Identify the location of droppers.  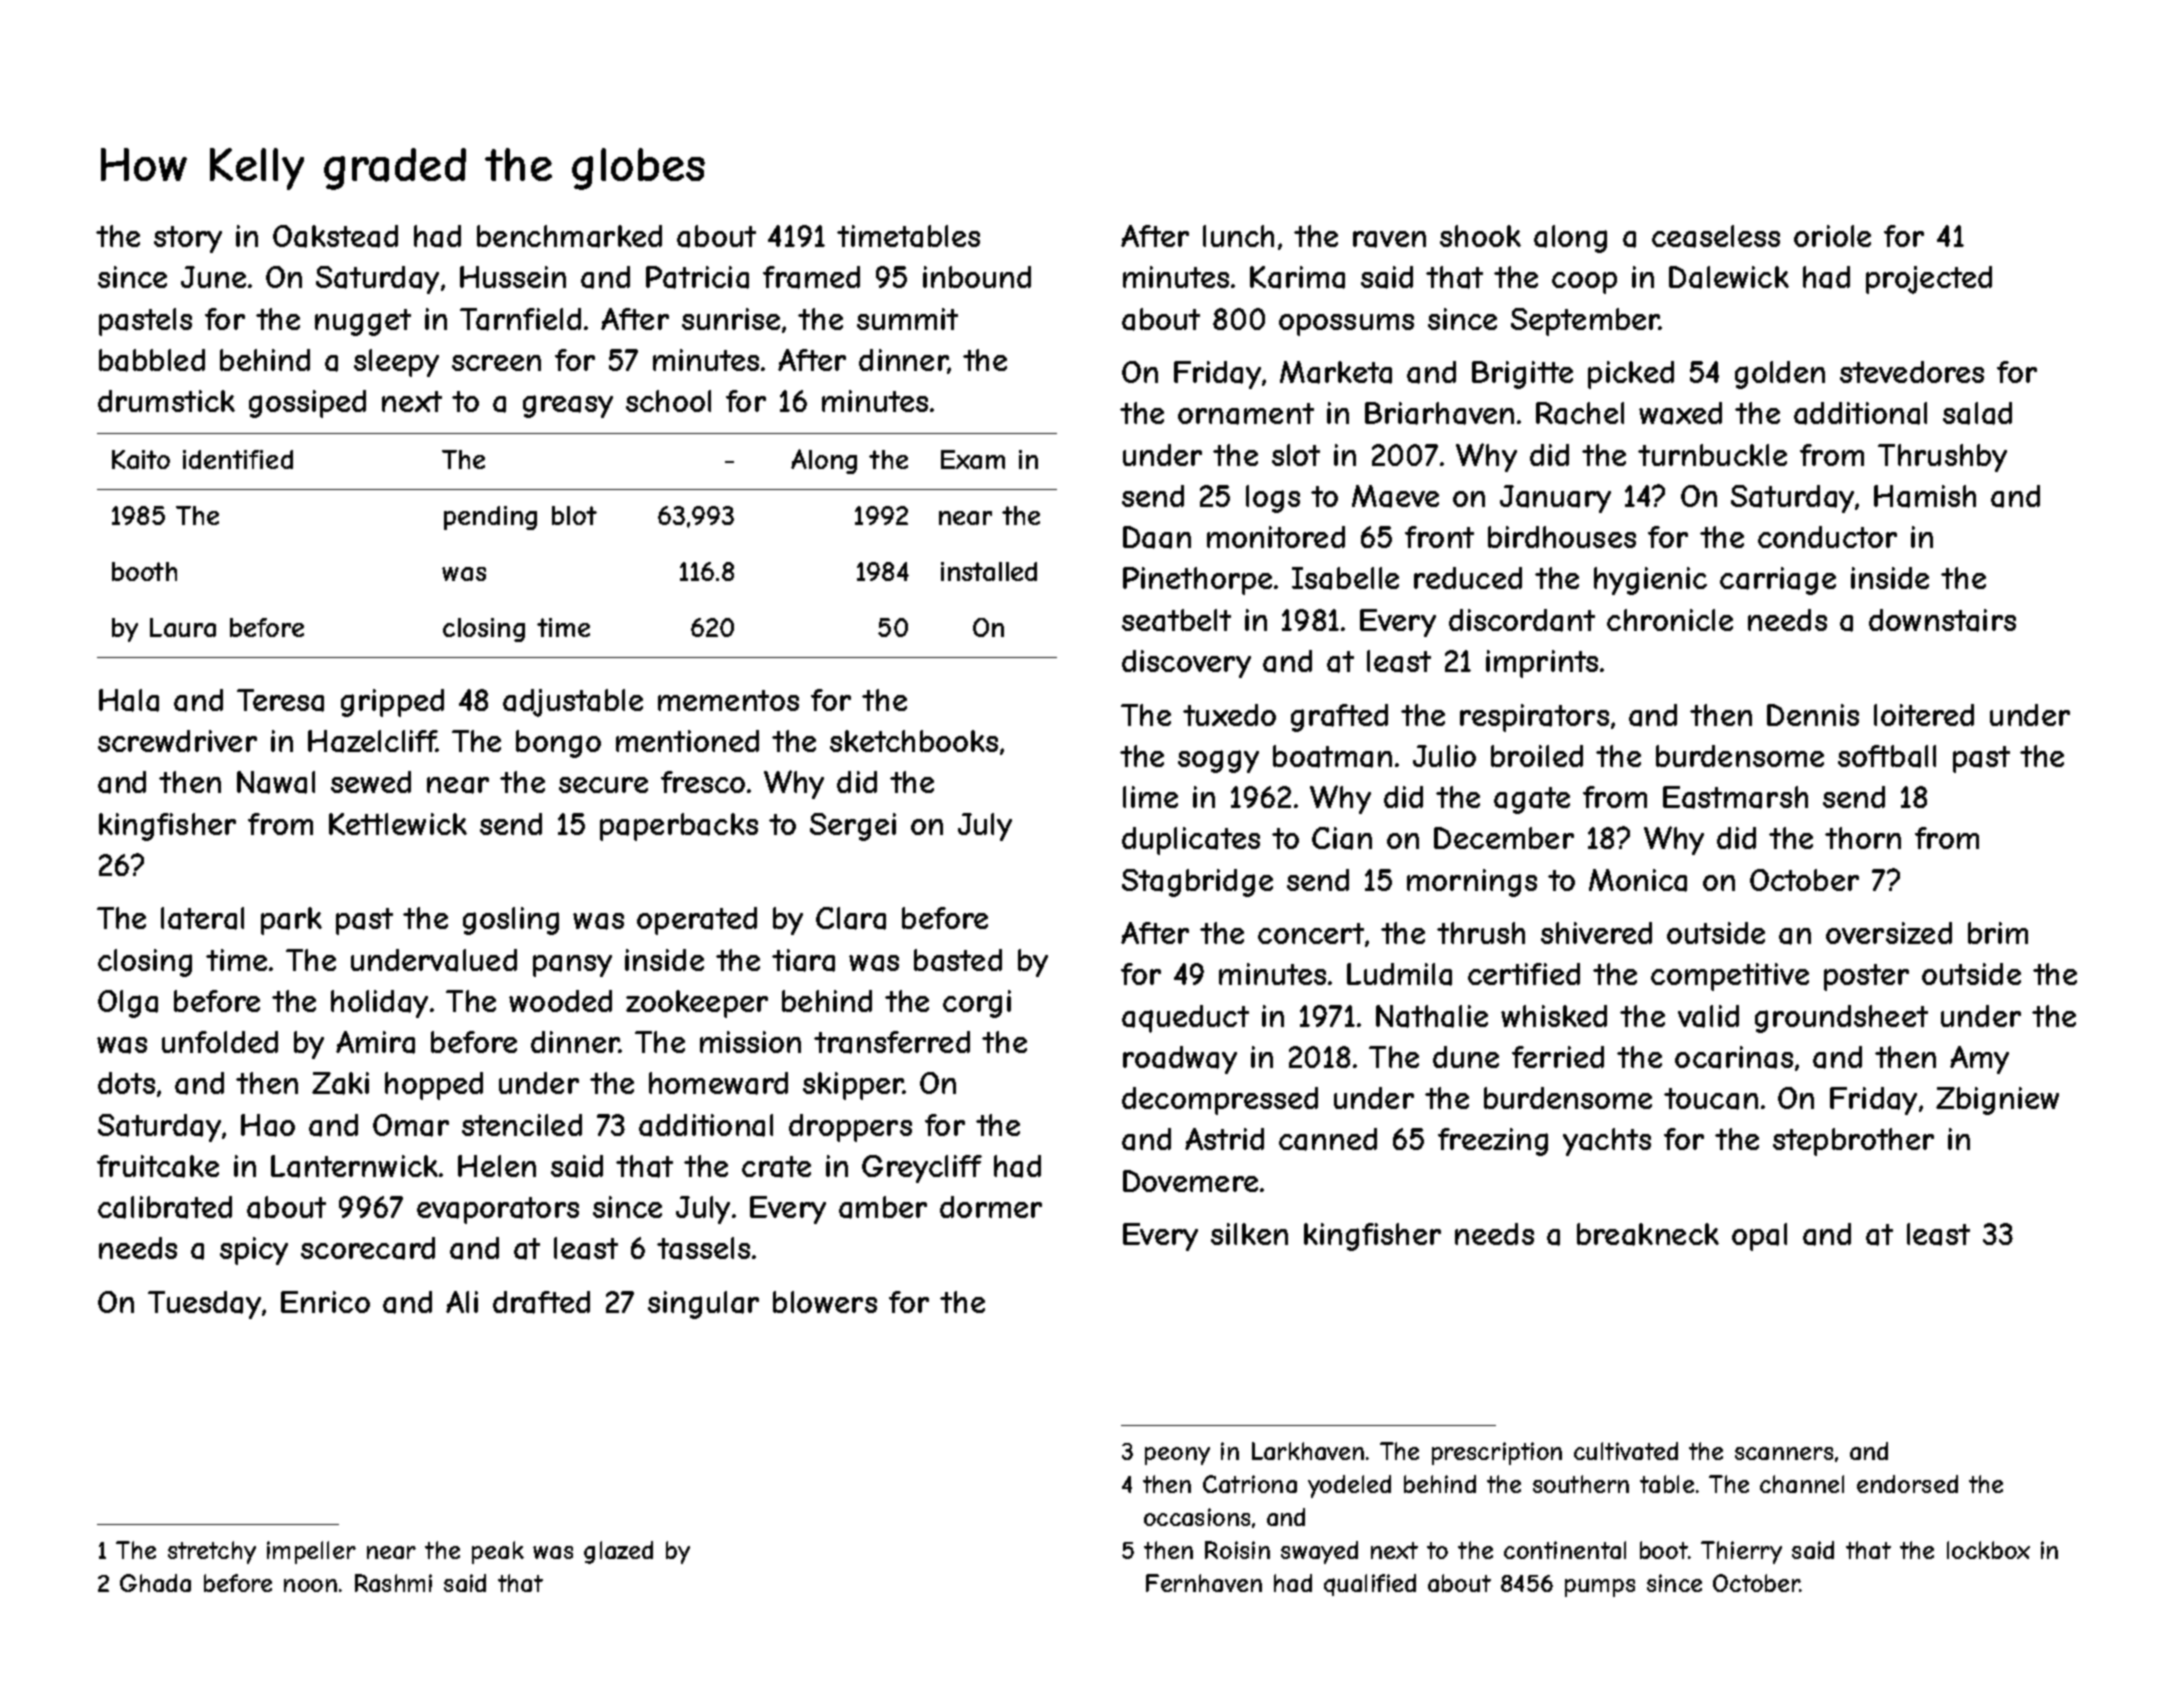
(850, 1128).
